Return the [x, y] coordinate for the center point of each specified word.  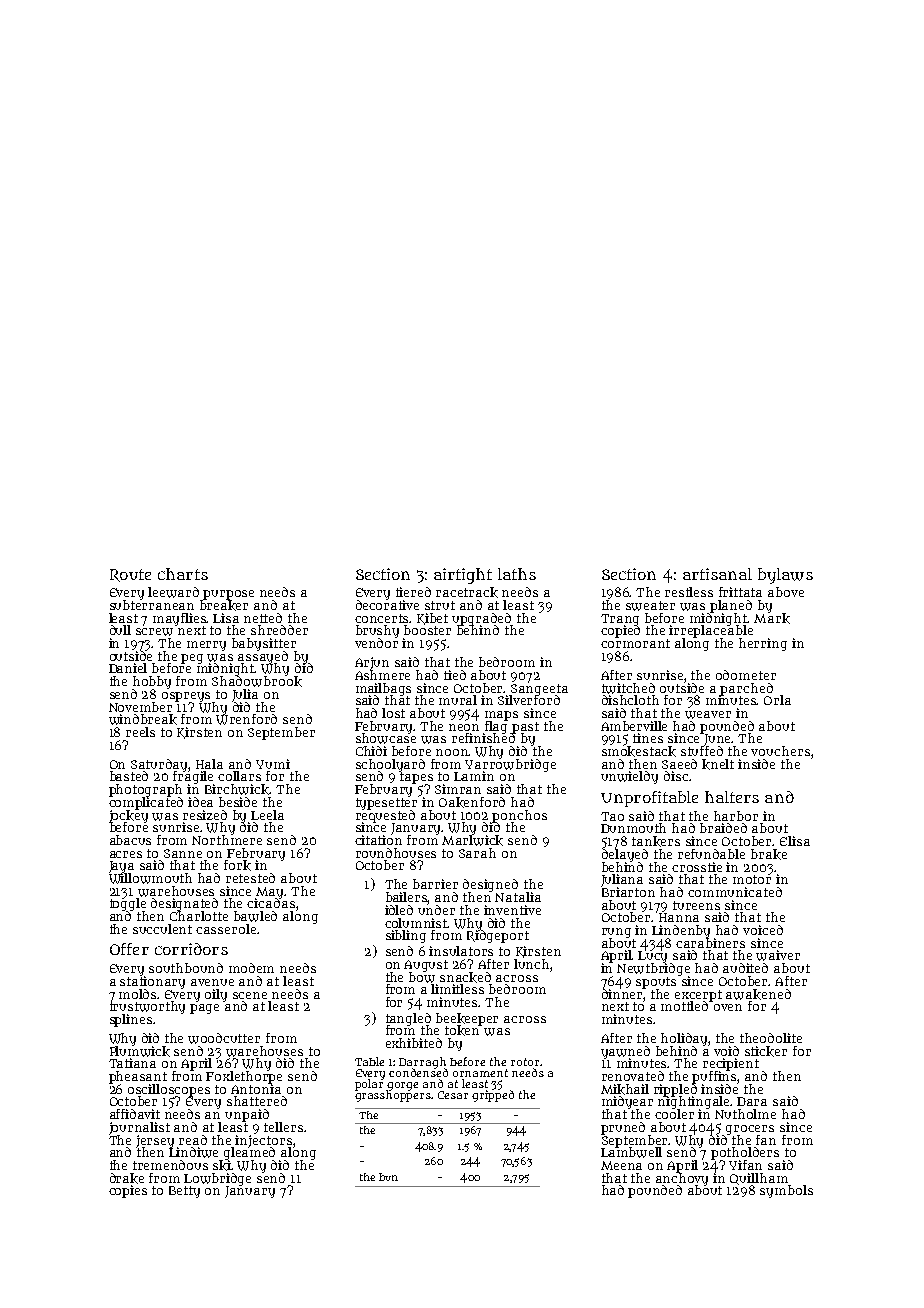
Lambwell [631, 1153]
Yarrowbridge [510, 765]
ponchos [519, 816]
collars [239, 776]
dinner [623, 994]
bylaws [785, 576]
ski [222, 1165]
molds [138, 994]
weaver [708, 715]
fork [237, 865]
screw [154, 632]
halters [732, 797]
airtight [463, 576]
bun [388, 1177]
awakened [758, 994]
